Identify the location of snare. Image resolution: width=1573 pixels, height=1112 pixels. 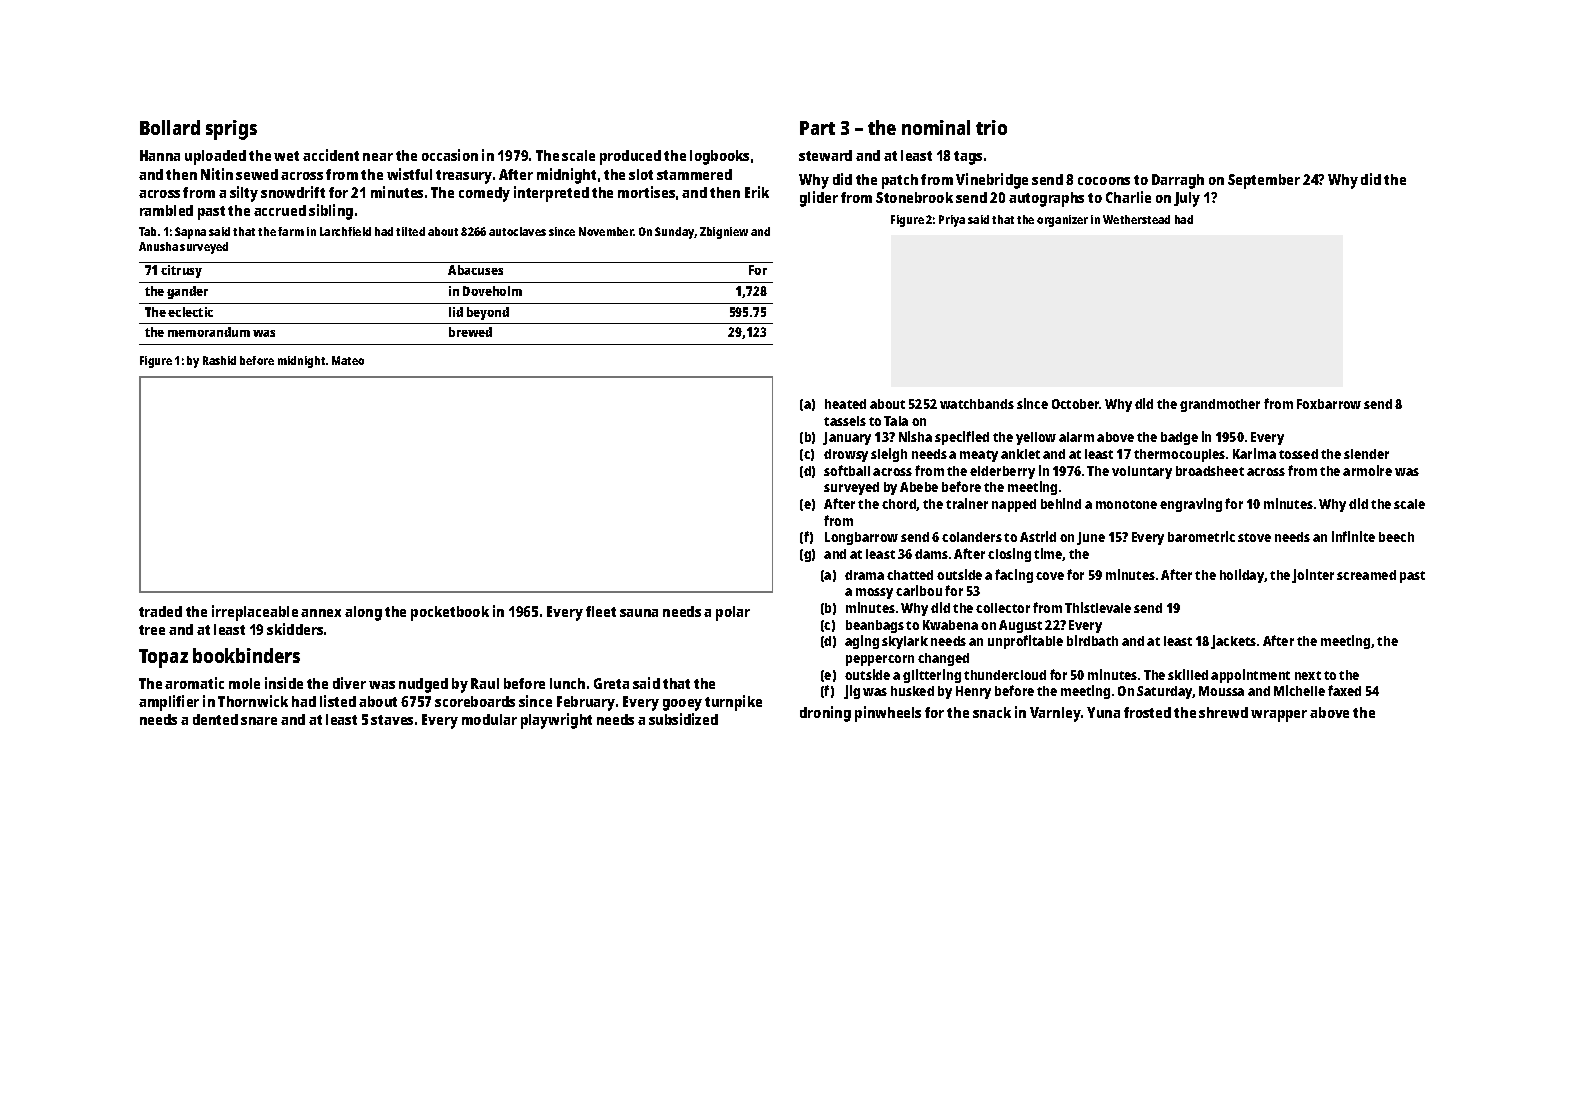
(259, 721).
